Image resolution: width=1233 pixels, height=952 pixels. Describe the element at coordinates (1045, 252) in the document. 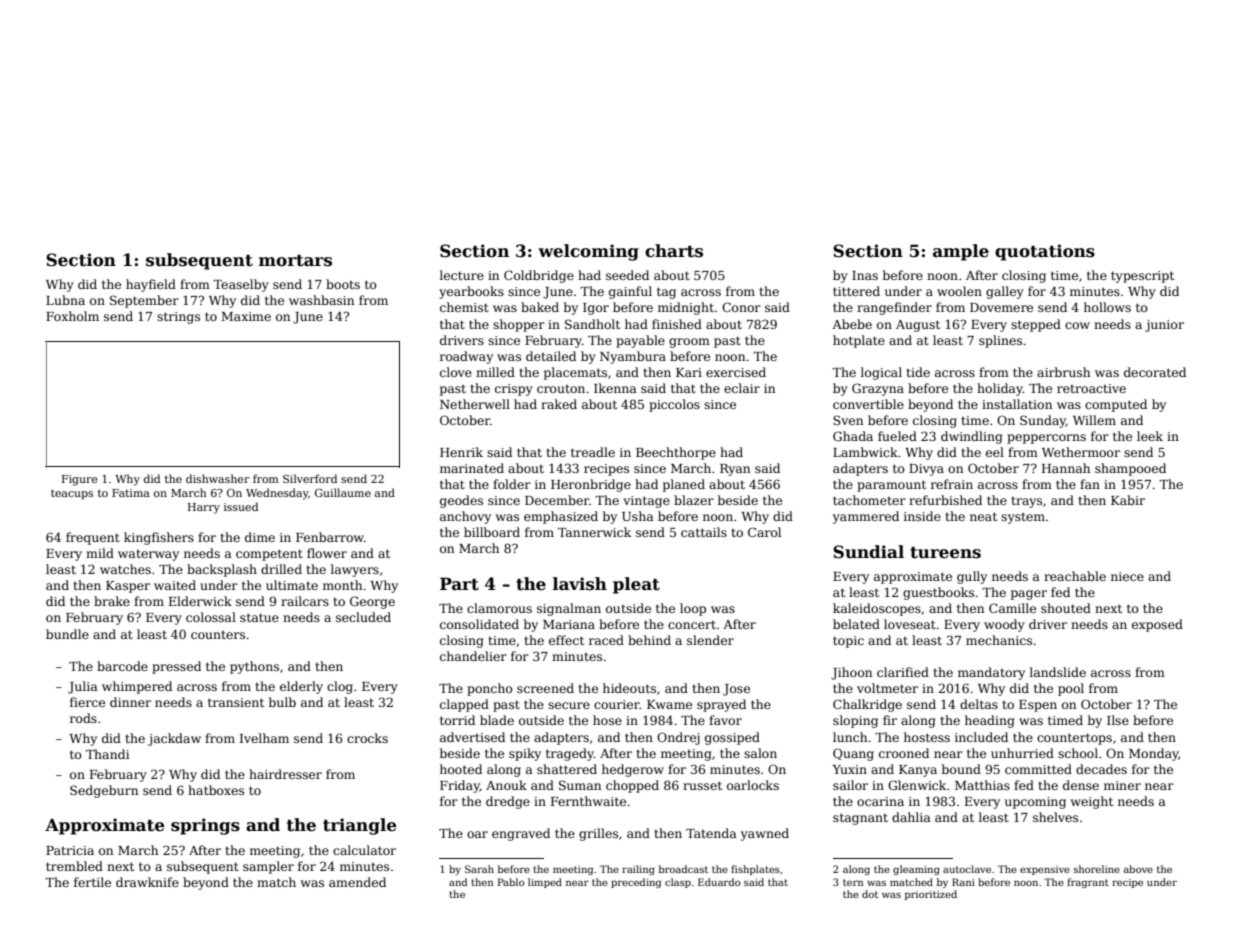

I see `quotations` at that location.
